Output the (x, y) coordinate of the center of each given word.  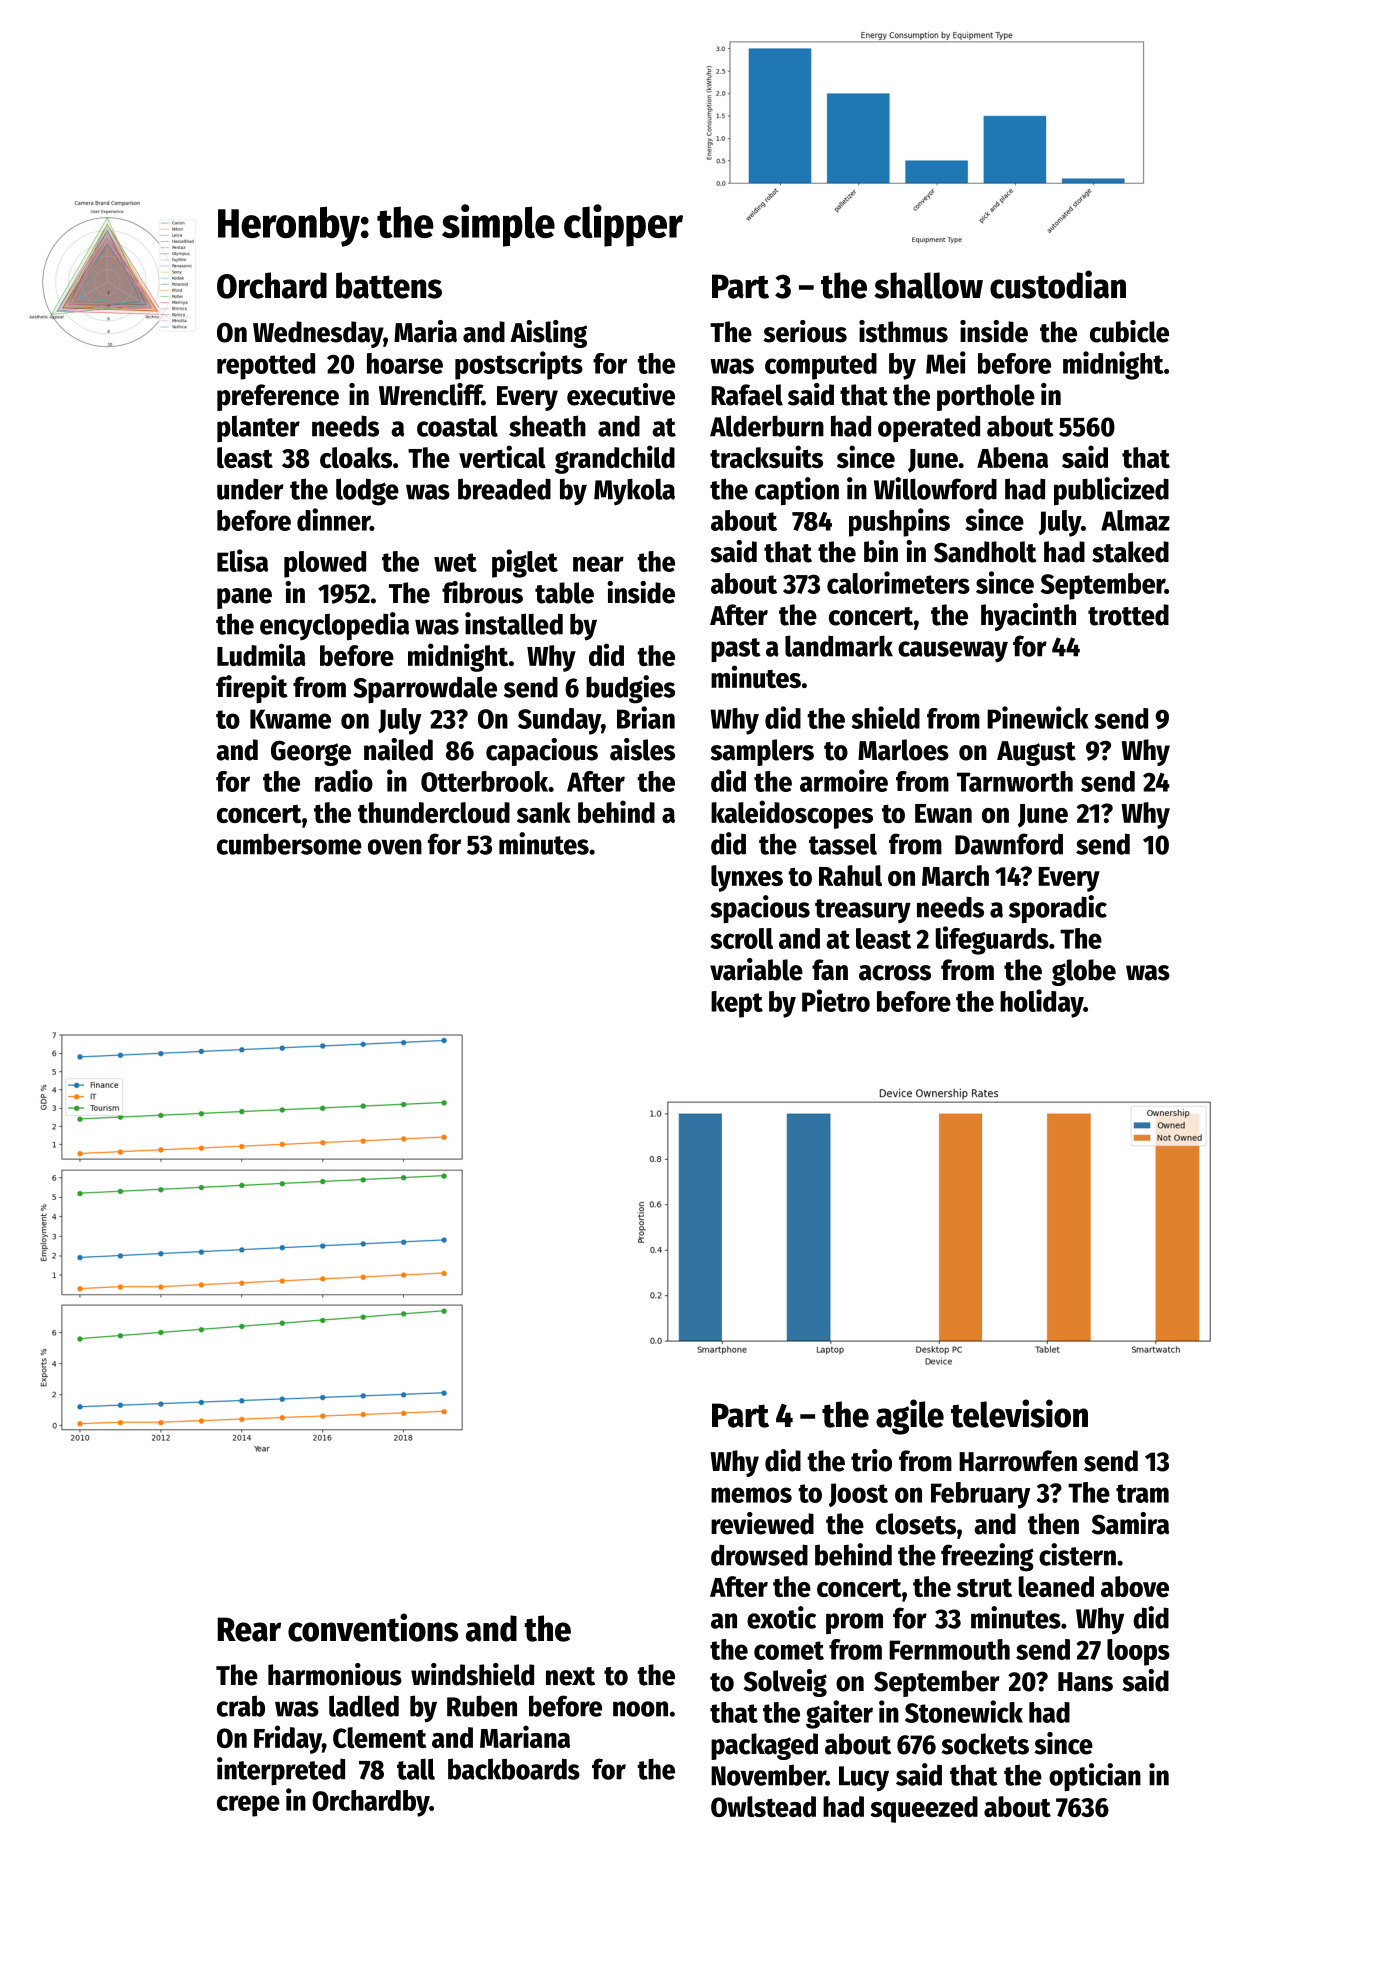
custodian (1058, 284)
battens (389, 285)
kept (737, 1004)
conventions (373, 1627)
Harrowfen (1018, 1461)
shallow (928, 285)
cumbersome (289, 844)
